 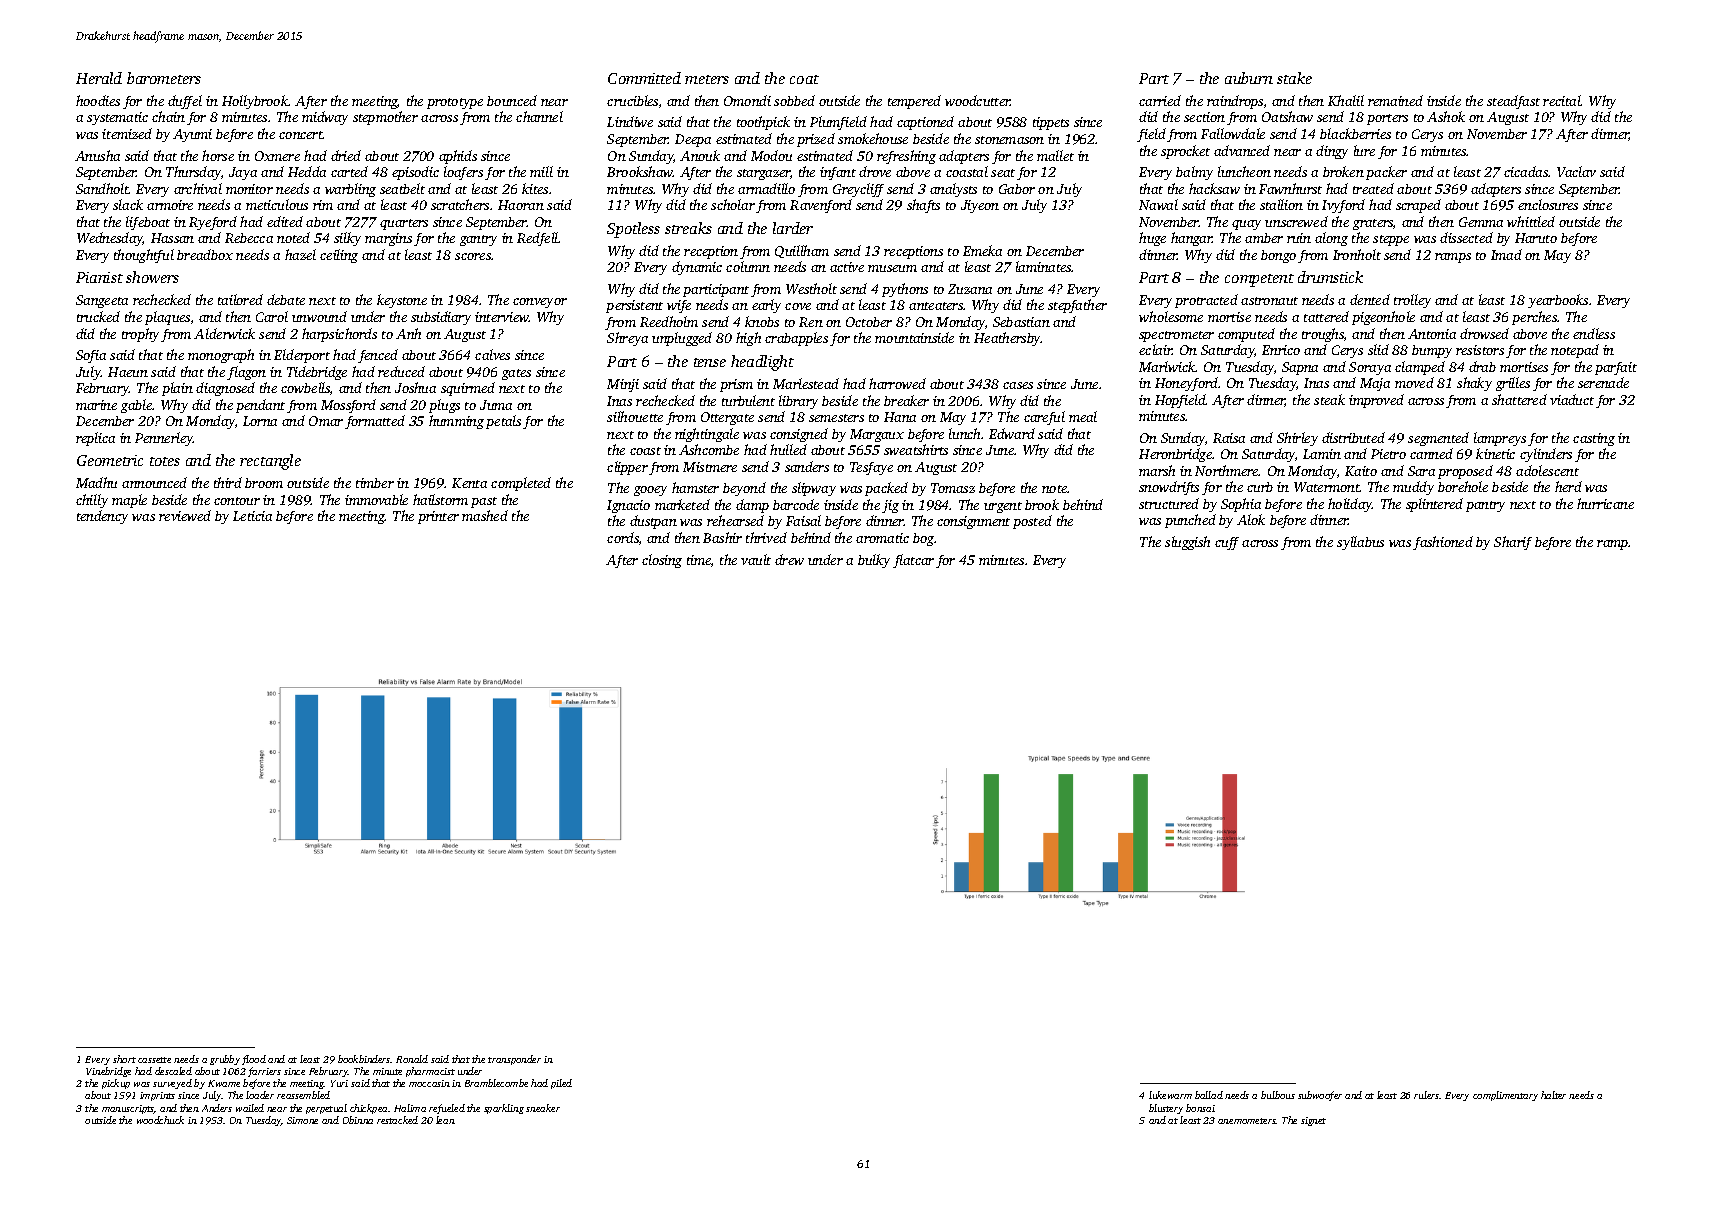 What do you see at coordinates (1562, 100) in the image?
I see `recital` at bounding box center [1562, 100].
